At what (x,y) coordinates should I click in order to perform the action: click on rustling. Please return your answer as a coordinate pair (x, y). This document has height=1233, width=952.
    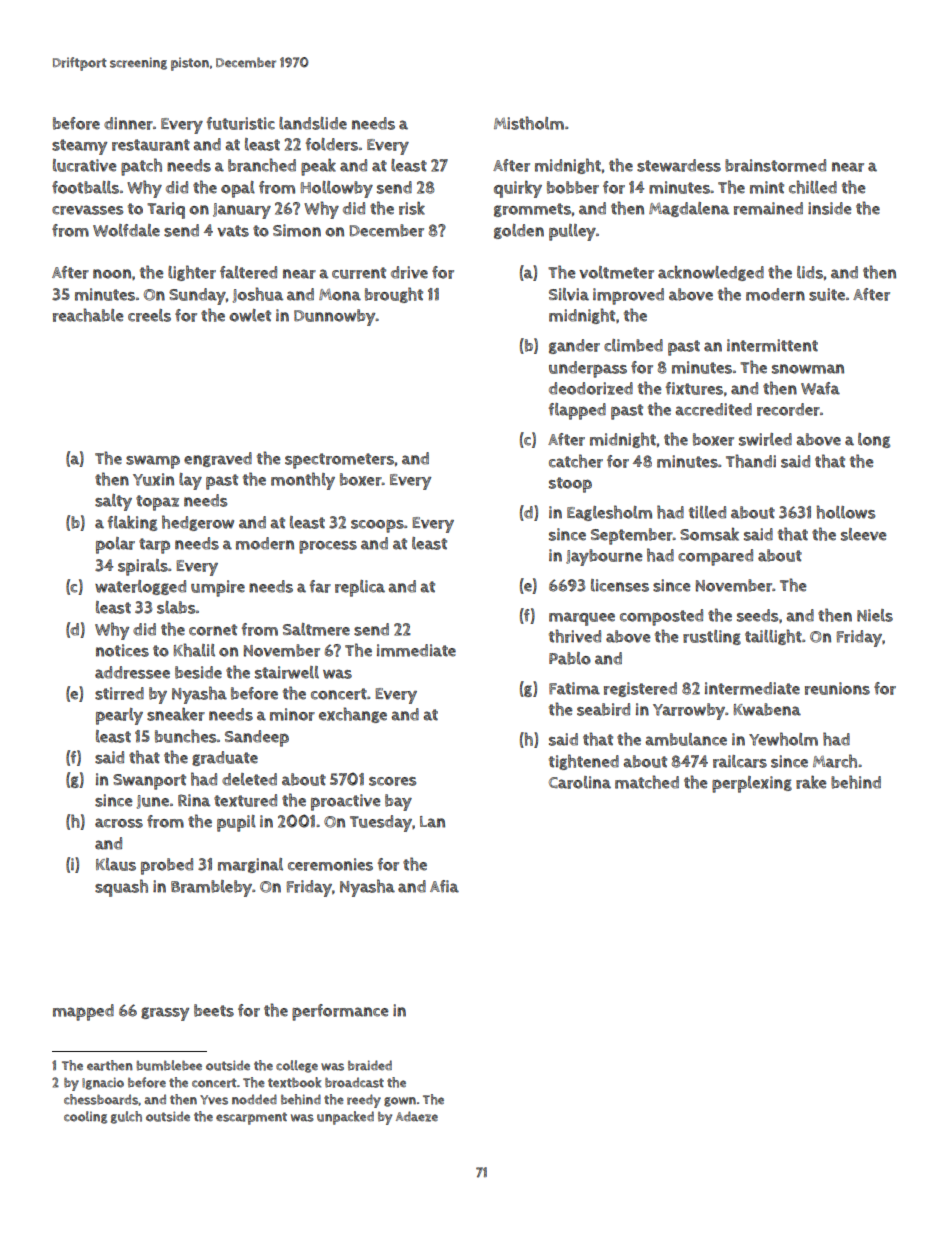
    Looking at the image, I should click on (712, 637).
